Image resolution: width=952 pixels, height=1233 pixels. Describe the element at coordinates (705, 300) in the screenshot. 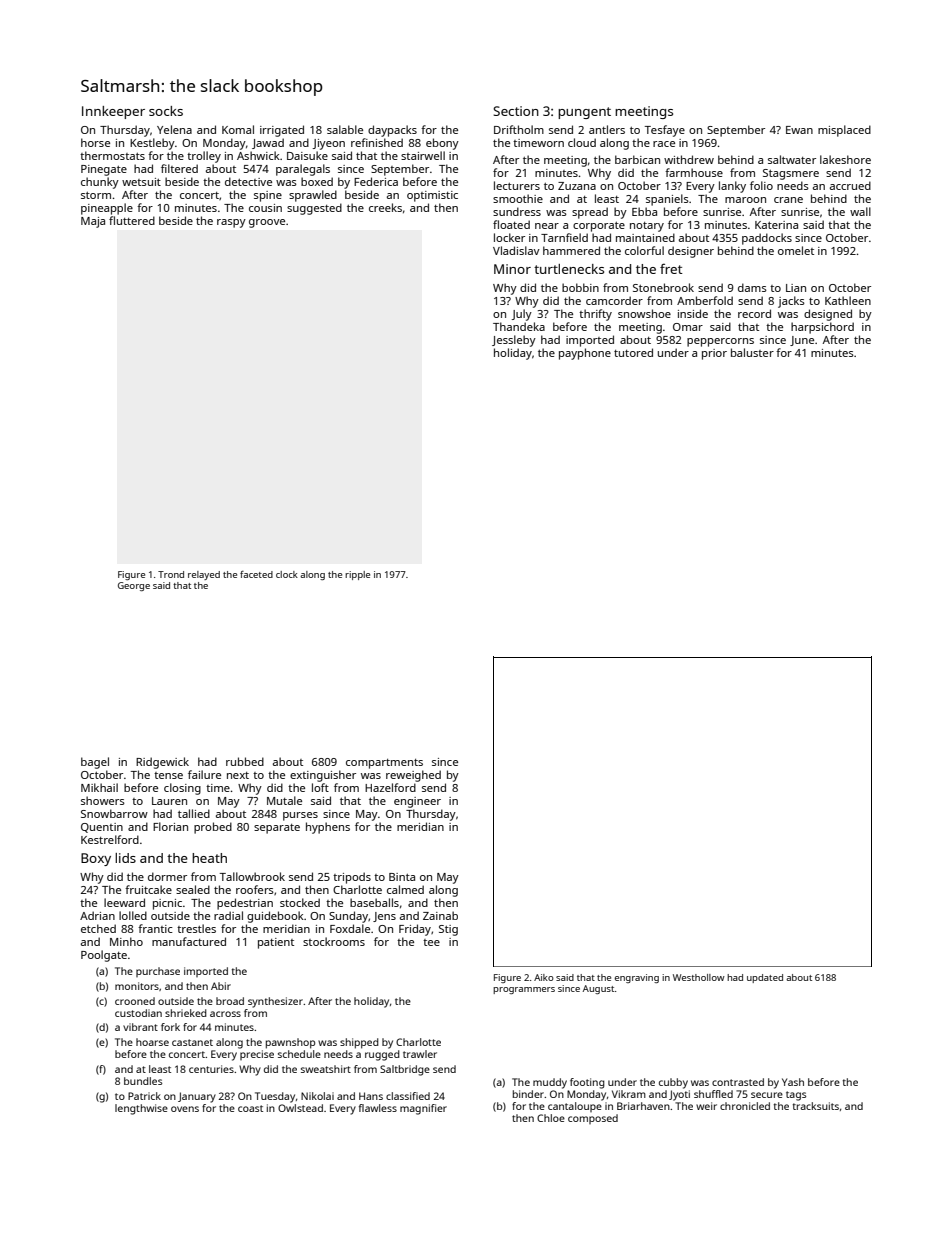

I see `Amberfold` at that location.
